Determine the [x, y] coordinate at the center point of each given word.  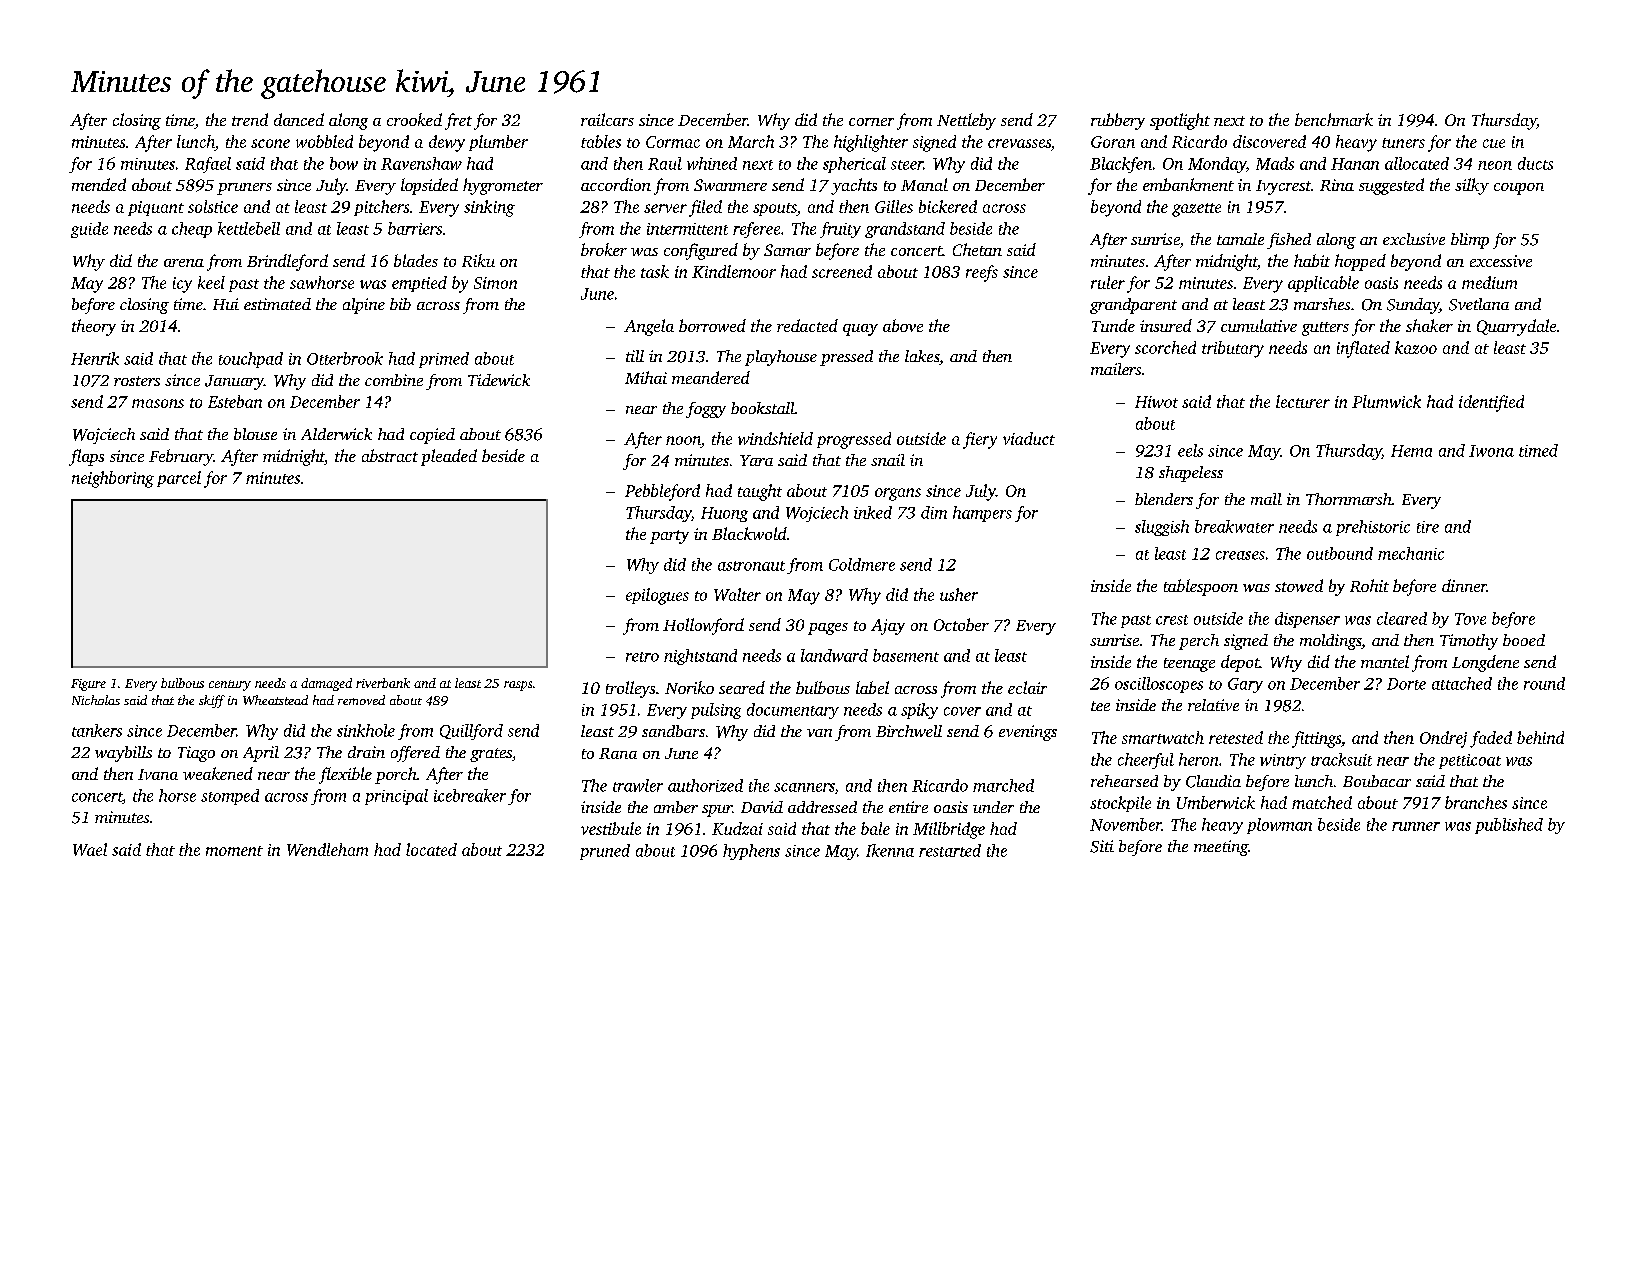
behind [1540, 737]
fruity [840, 230]
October [961, 624]
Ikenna [890, 850]
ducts [1535, 163]
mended [99, 184]
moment [234, 851]
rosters [137, 381]
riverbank [383, 683]
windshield [775, 438]
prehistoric [1373, 528]
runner [1416, 826]
